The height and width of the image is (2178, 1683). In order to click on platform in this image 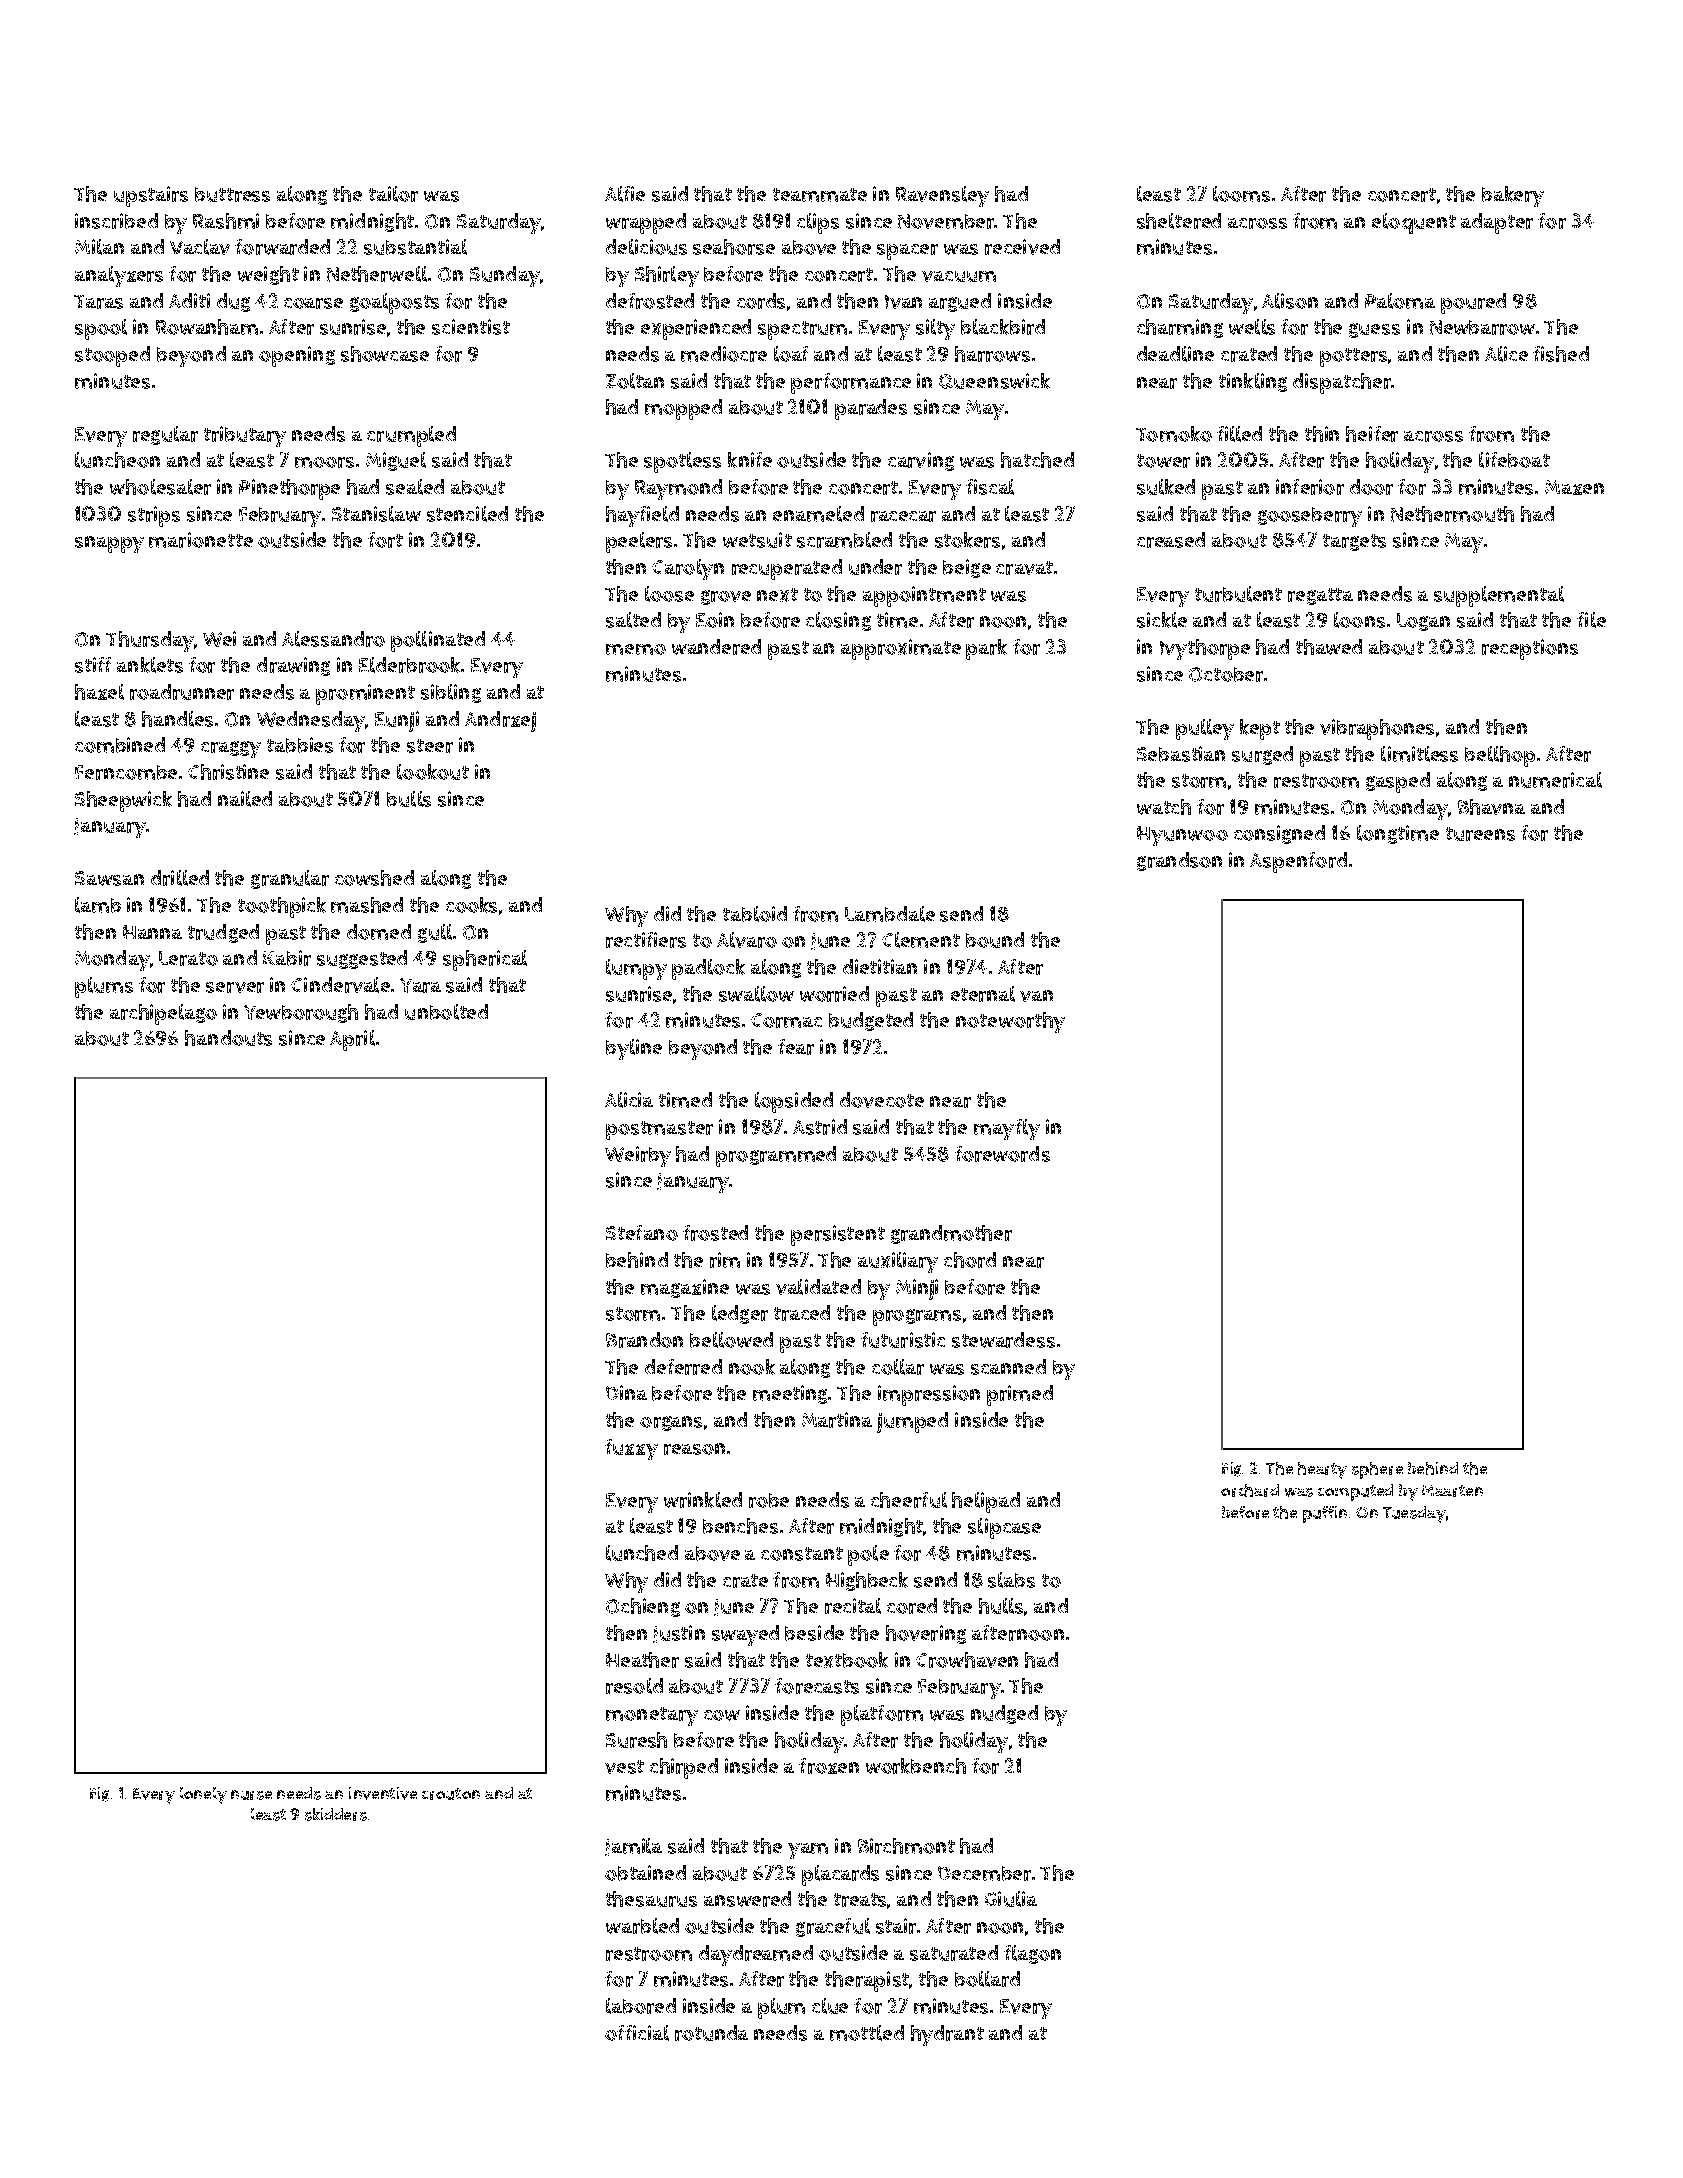, I will do `click(882, 1715)`.
